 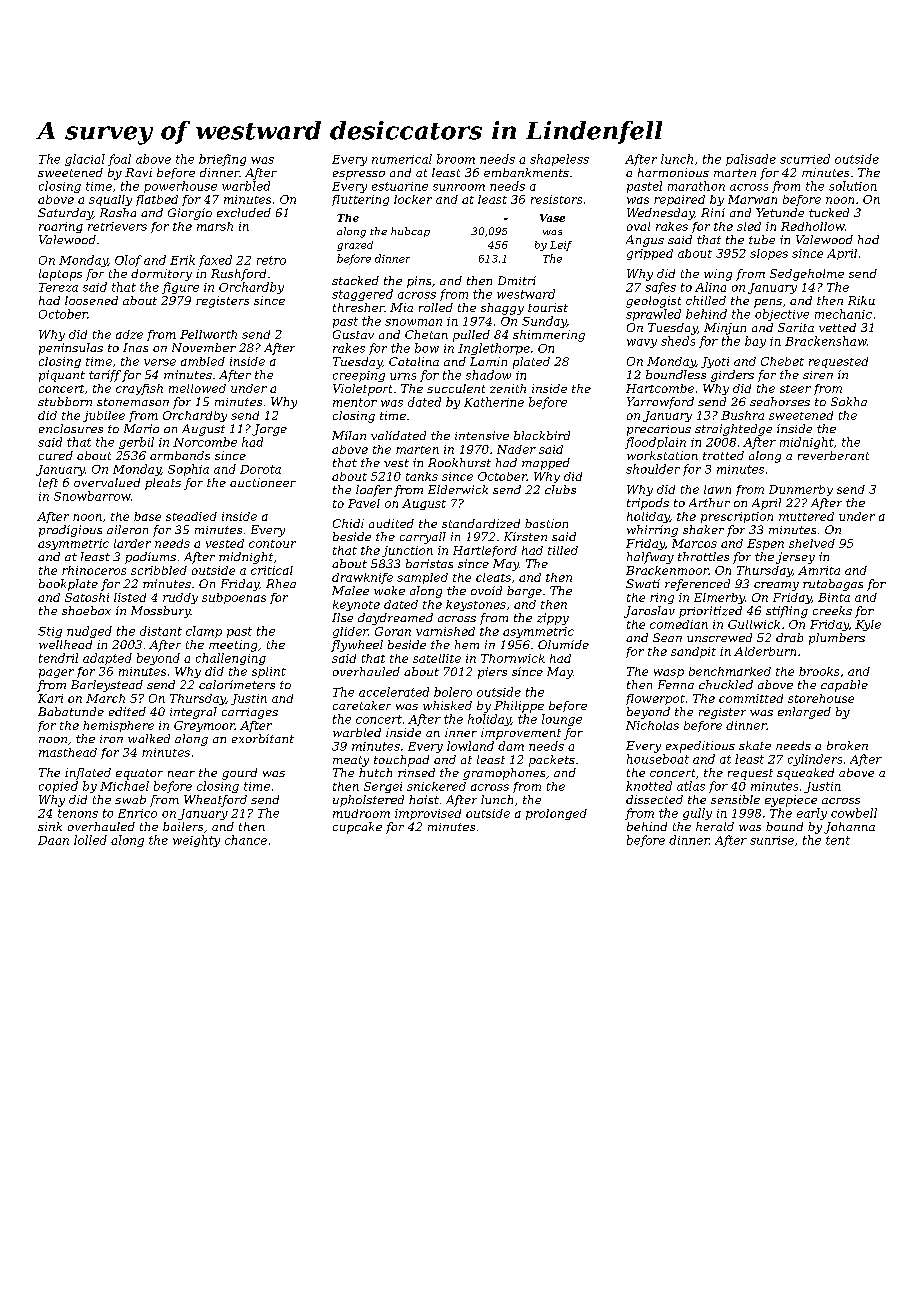 What do you see at coordinates (717, 489) in the screenshot?
I see `lawn` at bounding box center [717, 489].
